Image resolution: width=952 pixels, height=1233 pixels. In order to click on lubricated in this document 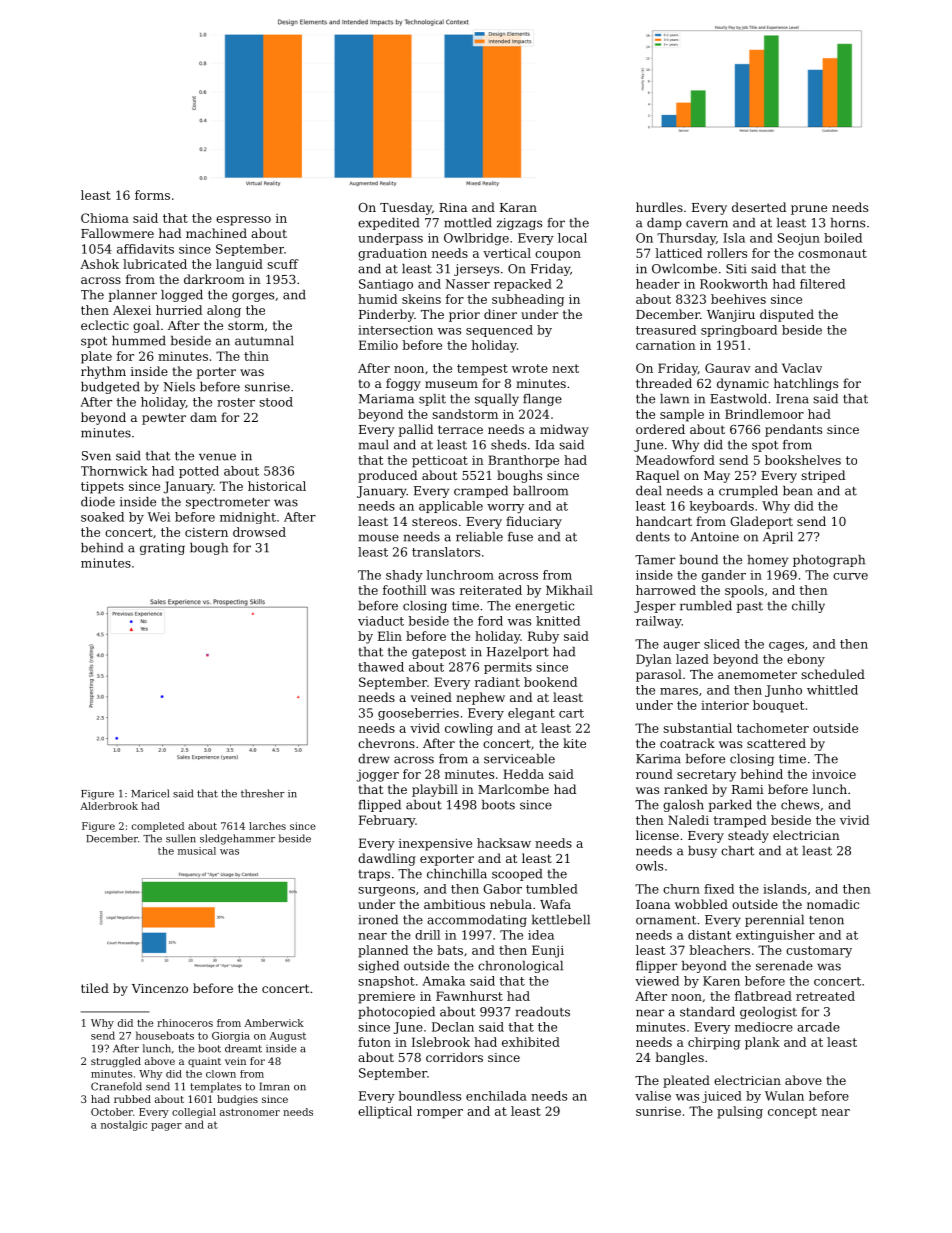, I will do `click(155, 264)`.
